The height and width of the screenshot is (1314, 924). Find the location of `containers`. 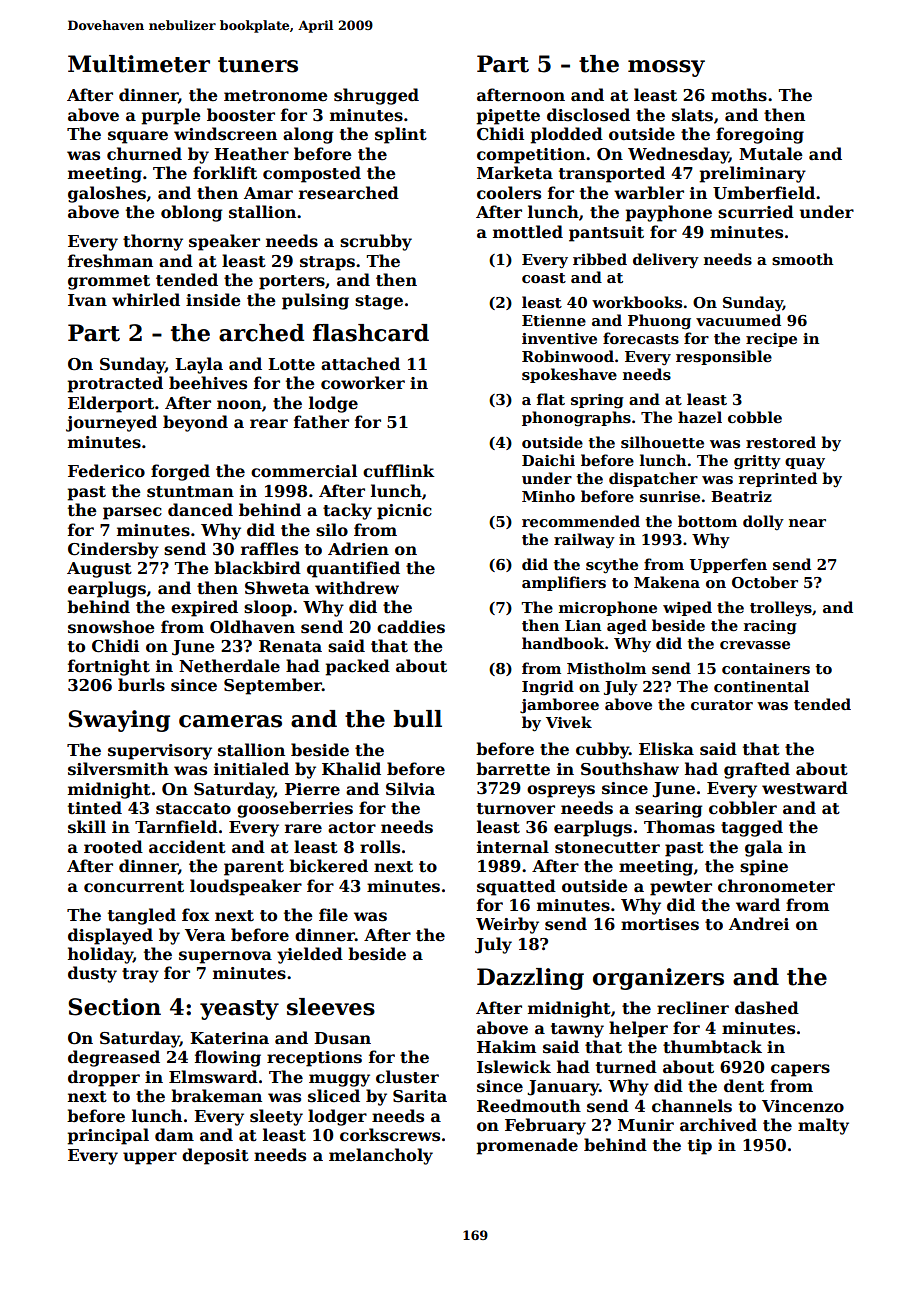

containers is located at coordinates (766, 668).
